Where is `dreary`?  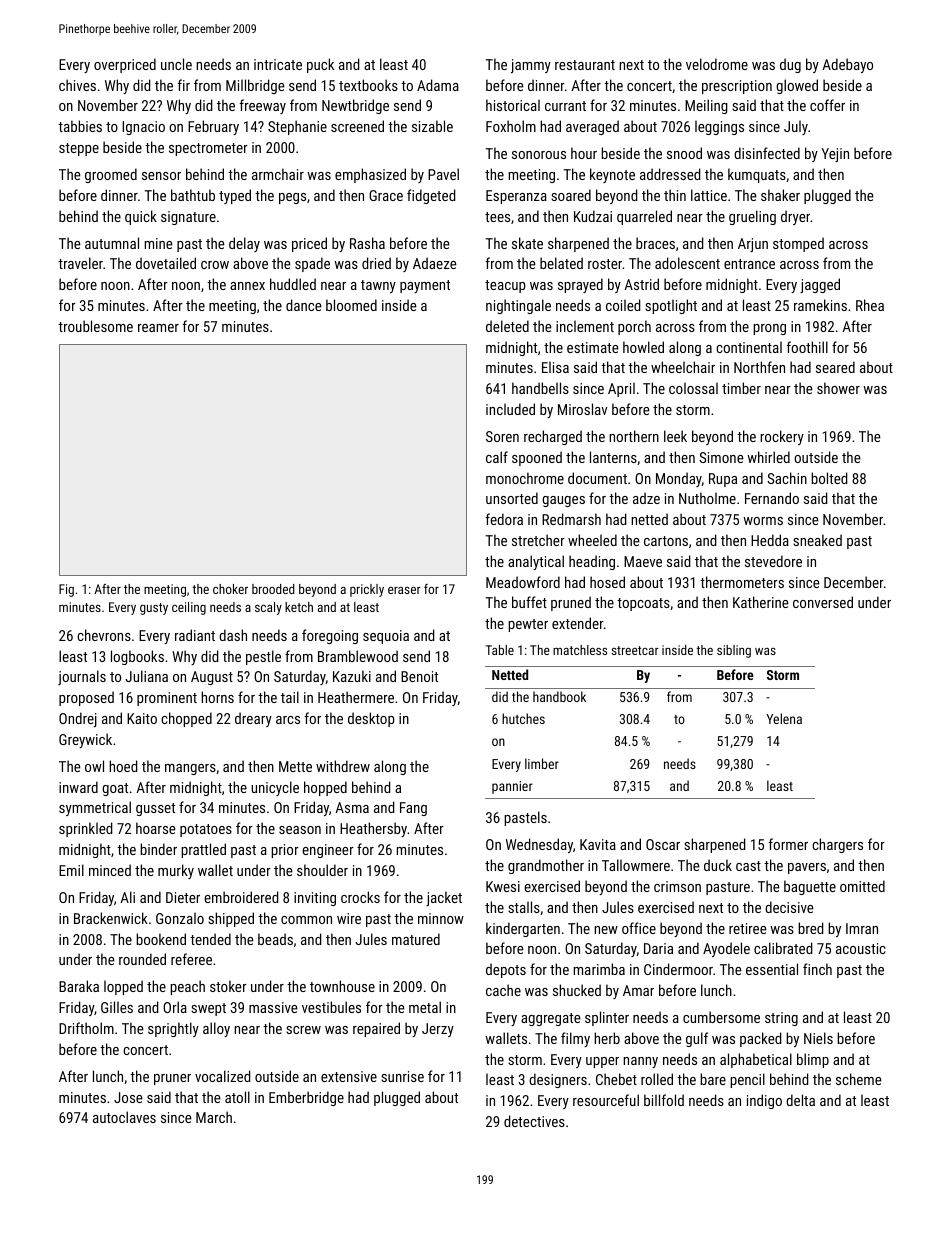 dreary is located at coordinates (253, 719).
